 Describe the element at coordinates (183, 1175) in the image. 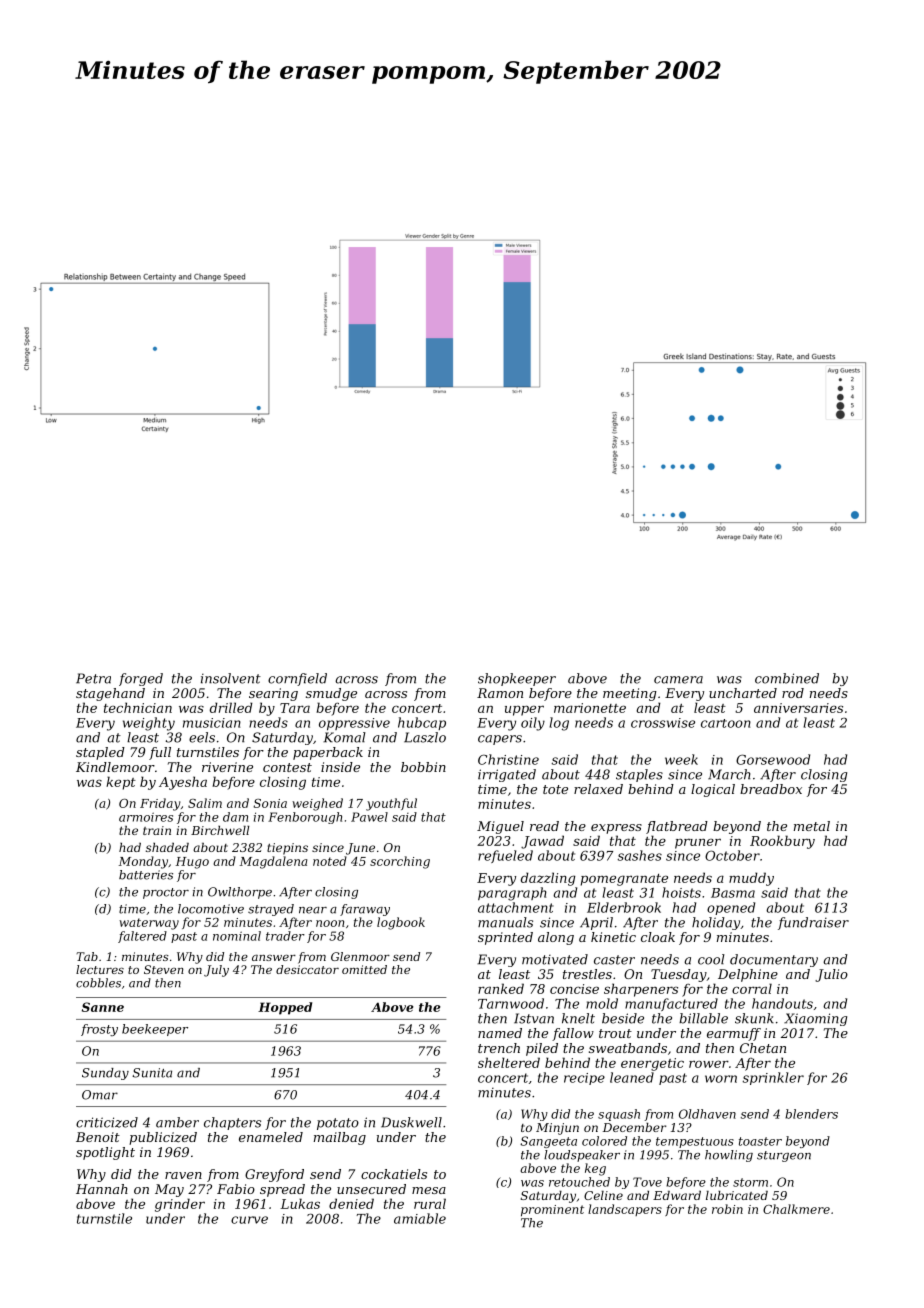

I see `raven` at that location.
